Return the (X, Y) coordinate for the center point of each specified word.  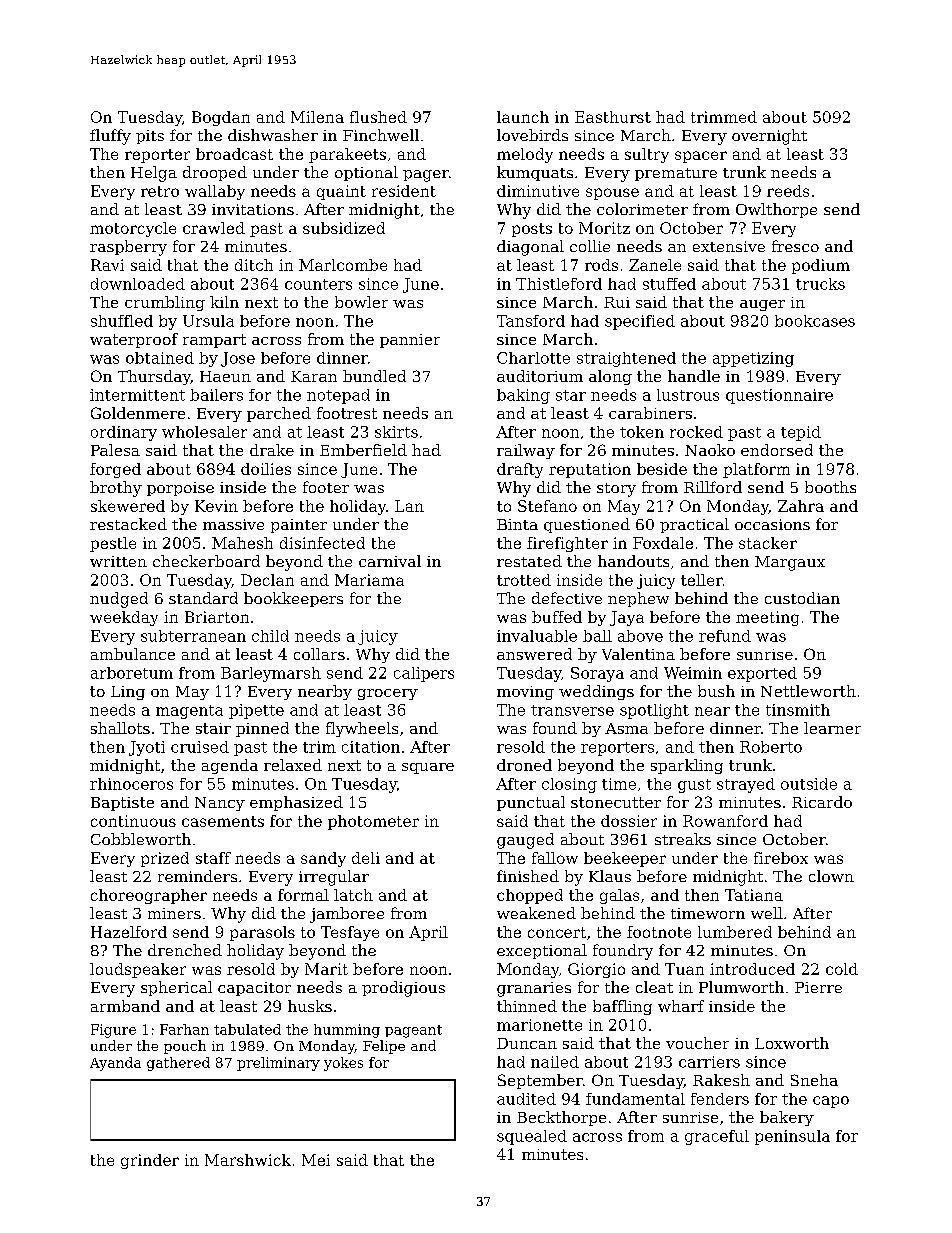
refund (725, 636)
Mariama (369, 580)
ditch (254, 265)
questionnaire (779, 396)
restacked (128, 524)
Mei (316, 1160)
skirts (396, 432)
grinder (150, 1161)
